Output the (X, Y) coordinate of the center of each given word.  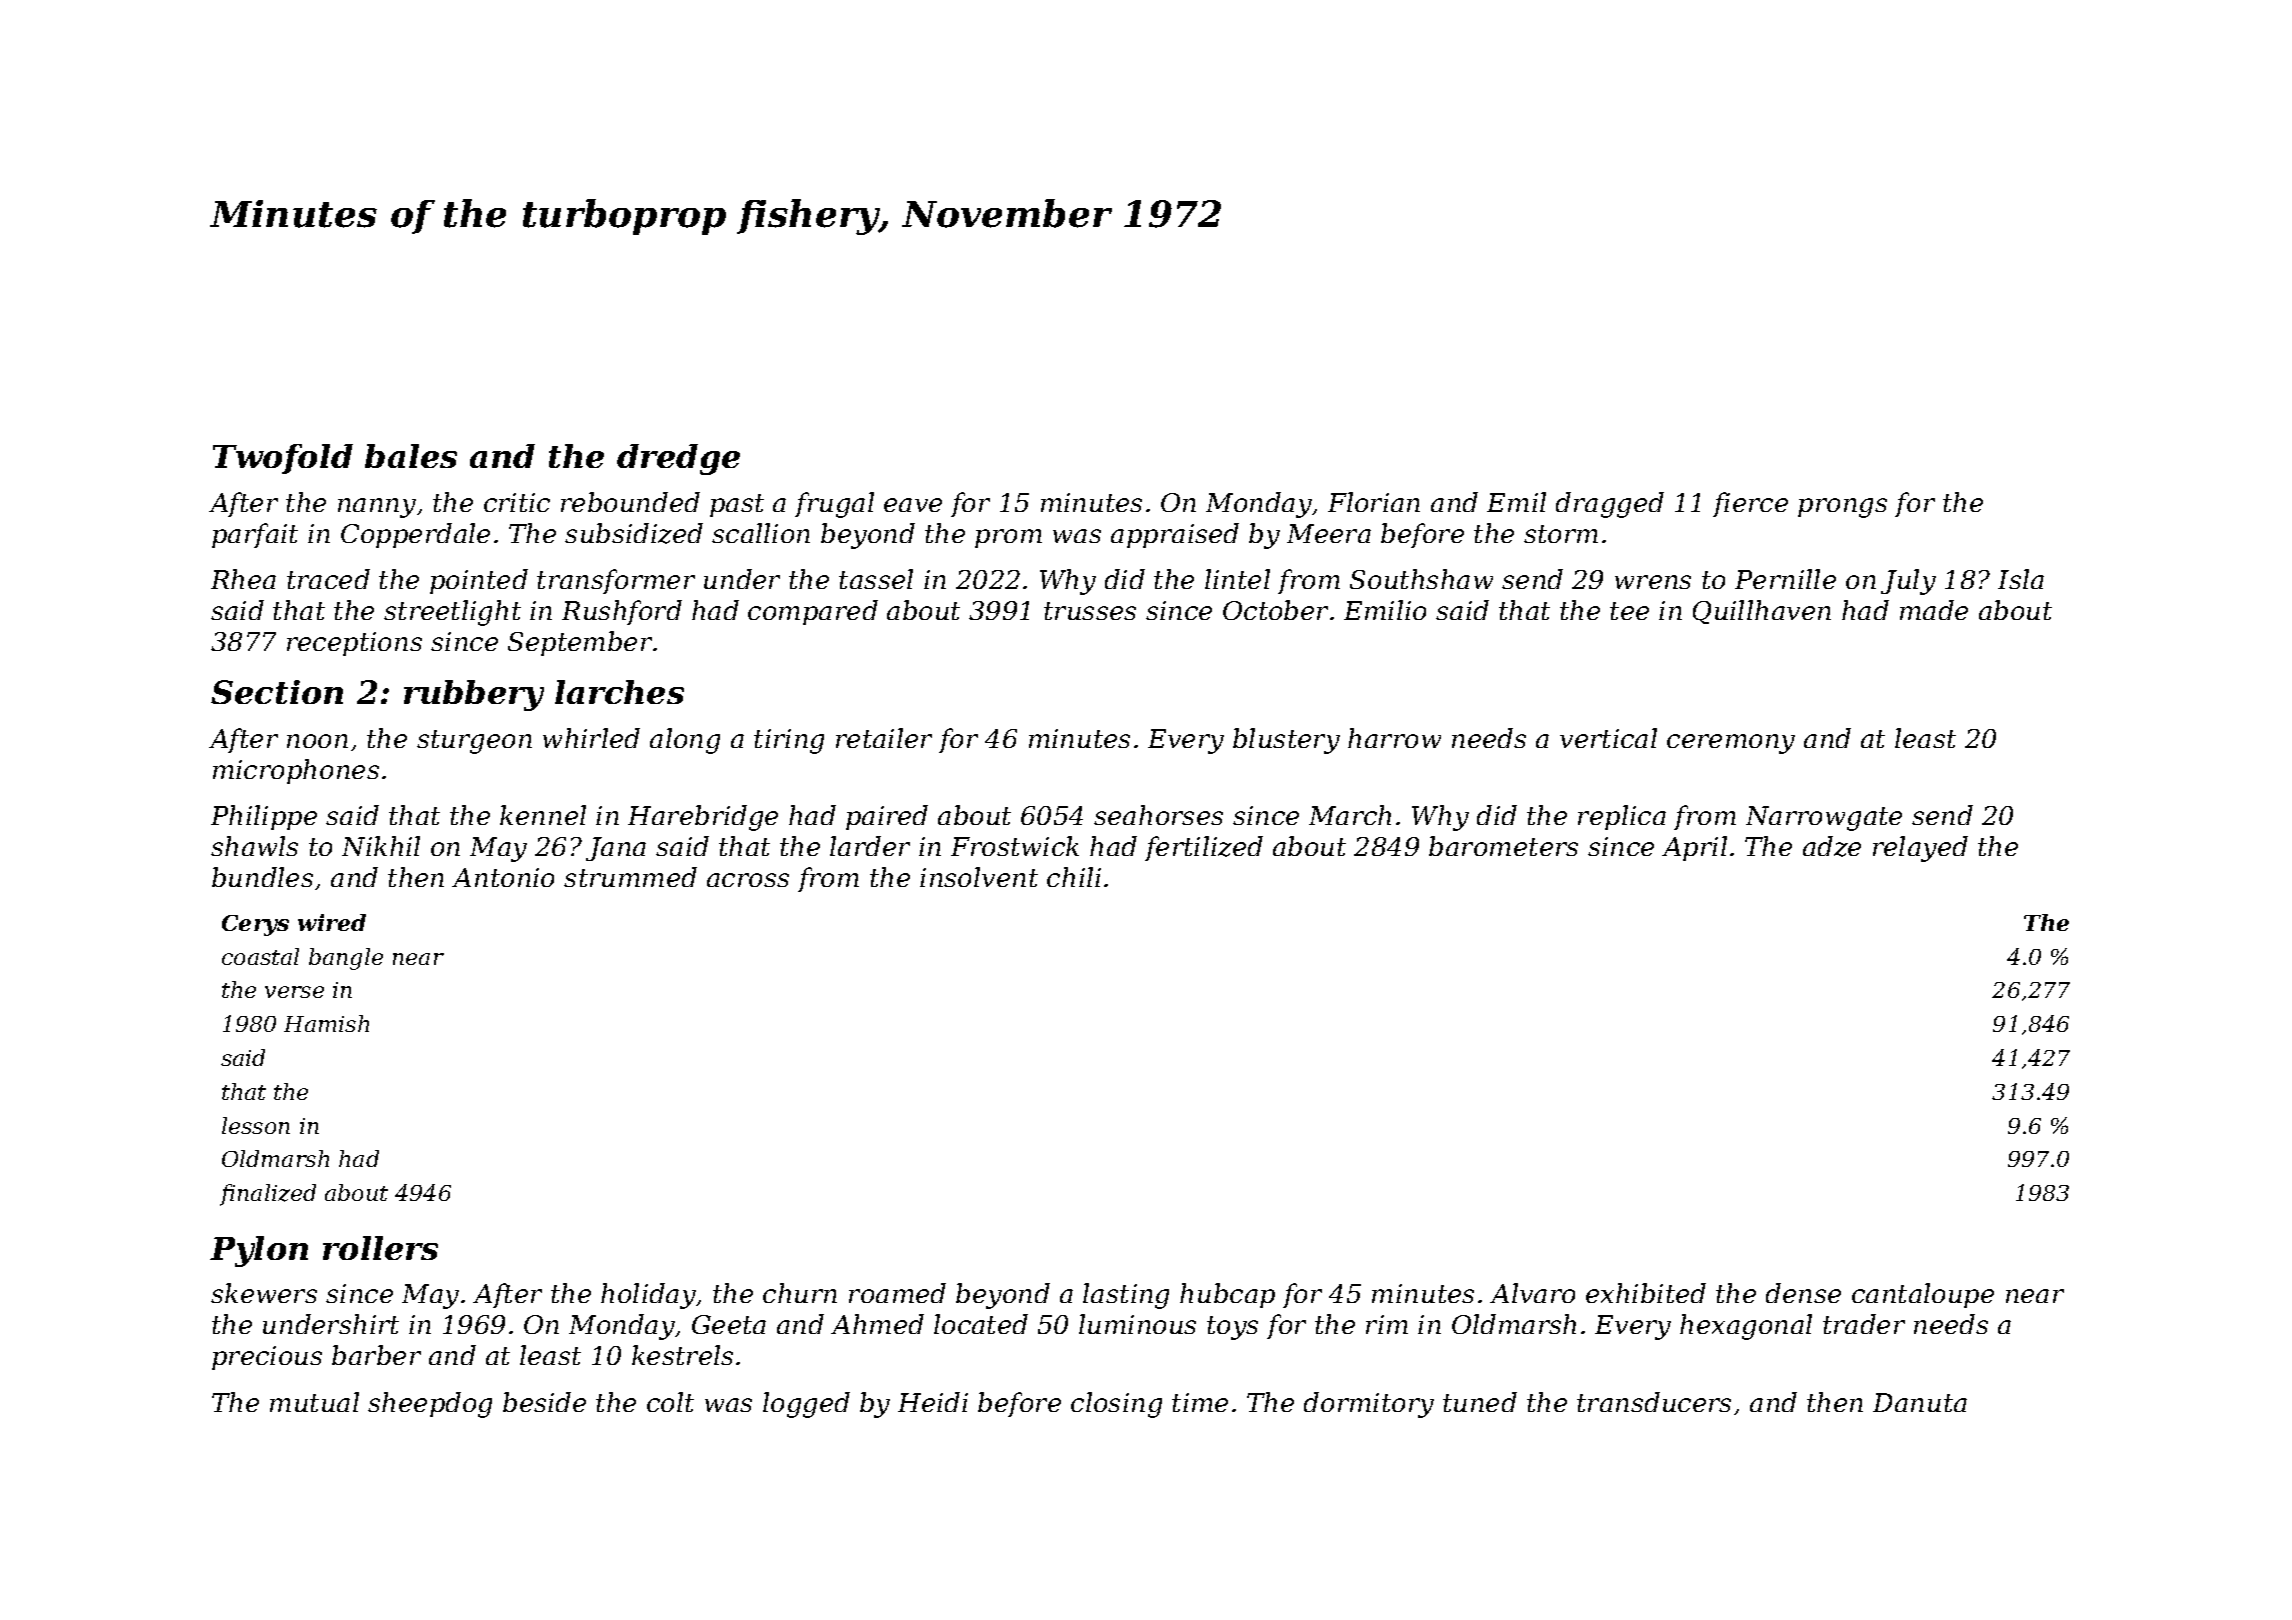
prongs (1842, 508)
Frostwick (1015, 846)
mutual (314, 1402)
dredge (678, 459)
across (748, 880)
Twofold (283, 459)
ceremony (1731, 744)
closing (1116, 1405)
